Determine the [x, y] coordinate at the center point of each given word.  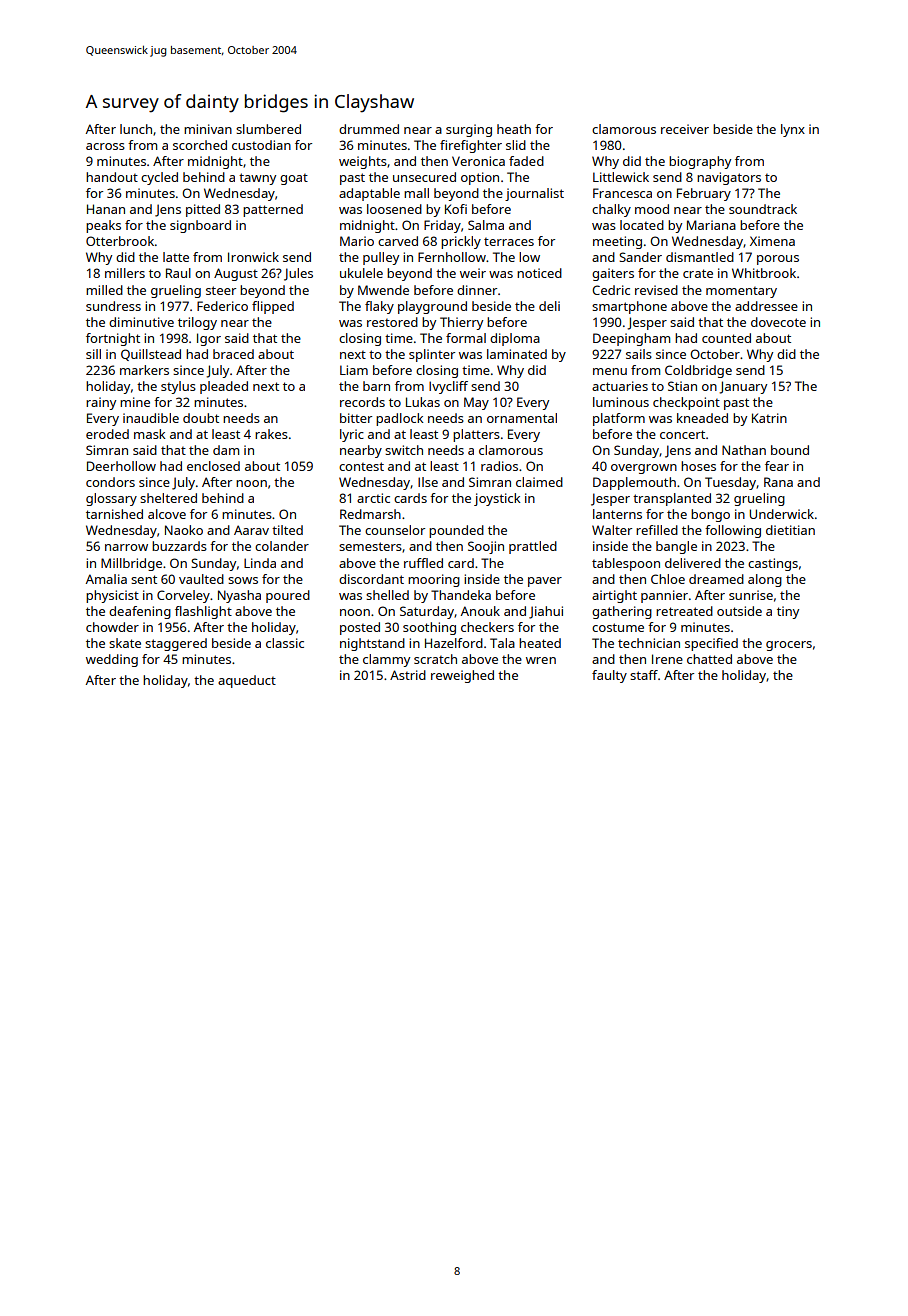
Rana [778, 482]
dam [226, 450]
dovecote [778, 322]
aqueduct [247, 681]
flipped [273, 307]
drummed [369, 129]
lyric [352, 435]
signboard [200, 226]
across [105, 146]
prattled [533, 547]
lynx [793, 130]
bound [790, 450]
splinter [432, 355]
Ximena [772, 241]
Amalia [106, 579]
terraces [509, 242]
